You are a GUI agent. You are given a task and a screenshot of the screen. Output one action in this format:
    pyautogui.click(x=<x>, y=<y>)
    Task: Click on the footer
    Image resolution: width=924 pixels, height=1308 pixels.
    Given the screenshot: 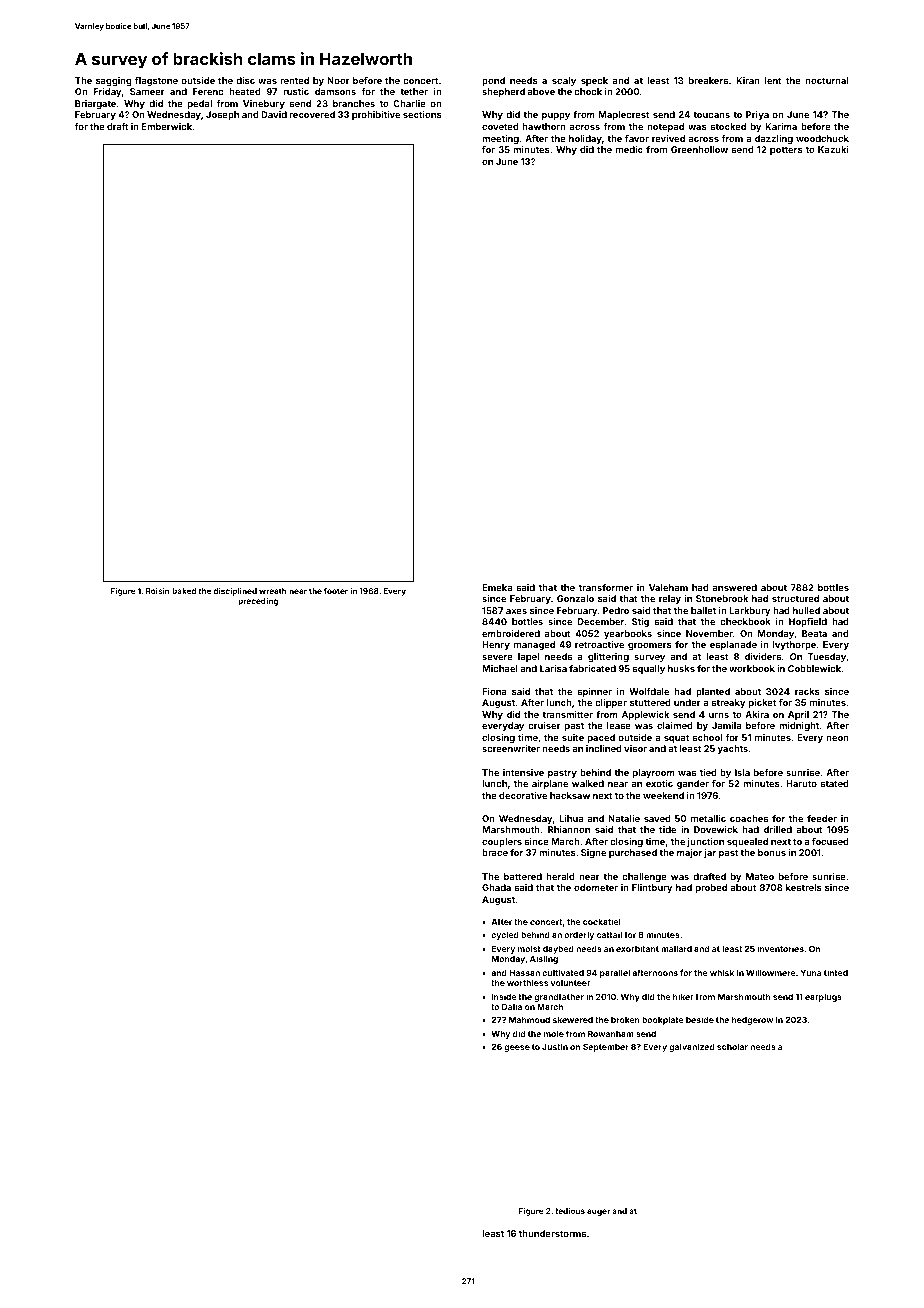 What is the action you would take?
    pyautogui.click(x=336, y=591)
